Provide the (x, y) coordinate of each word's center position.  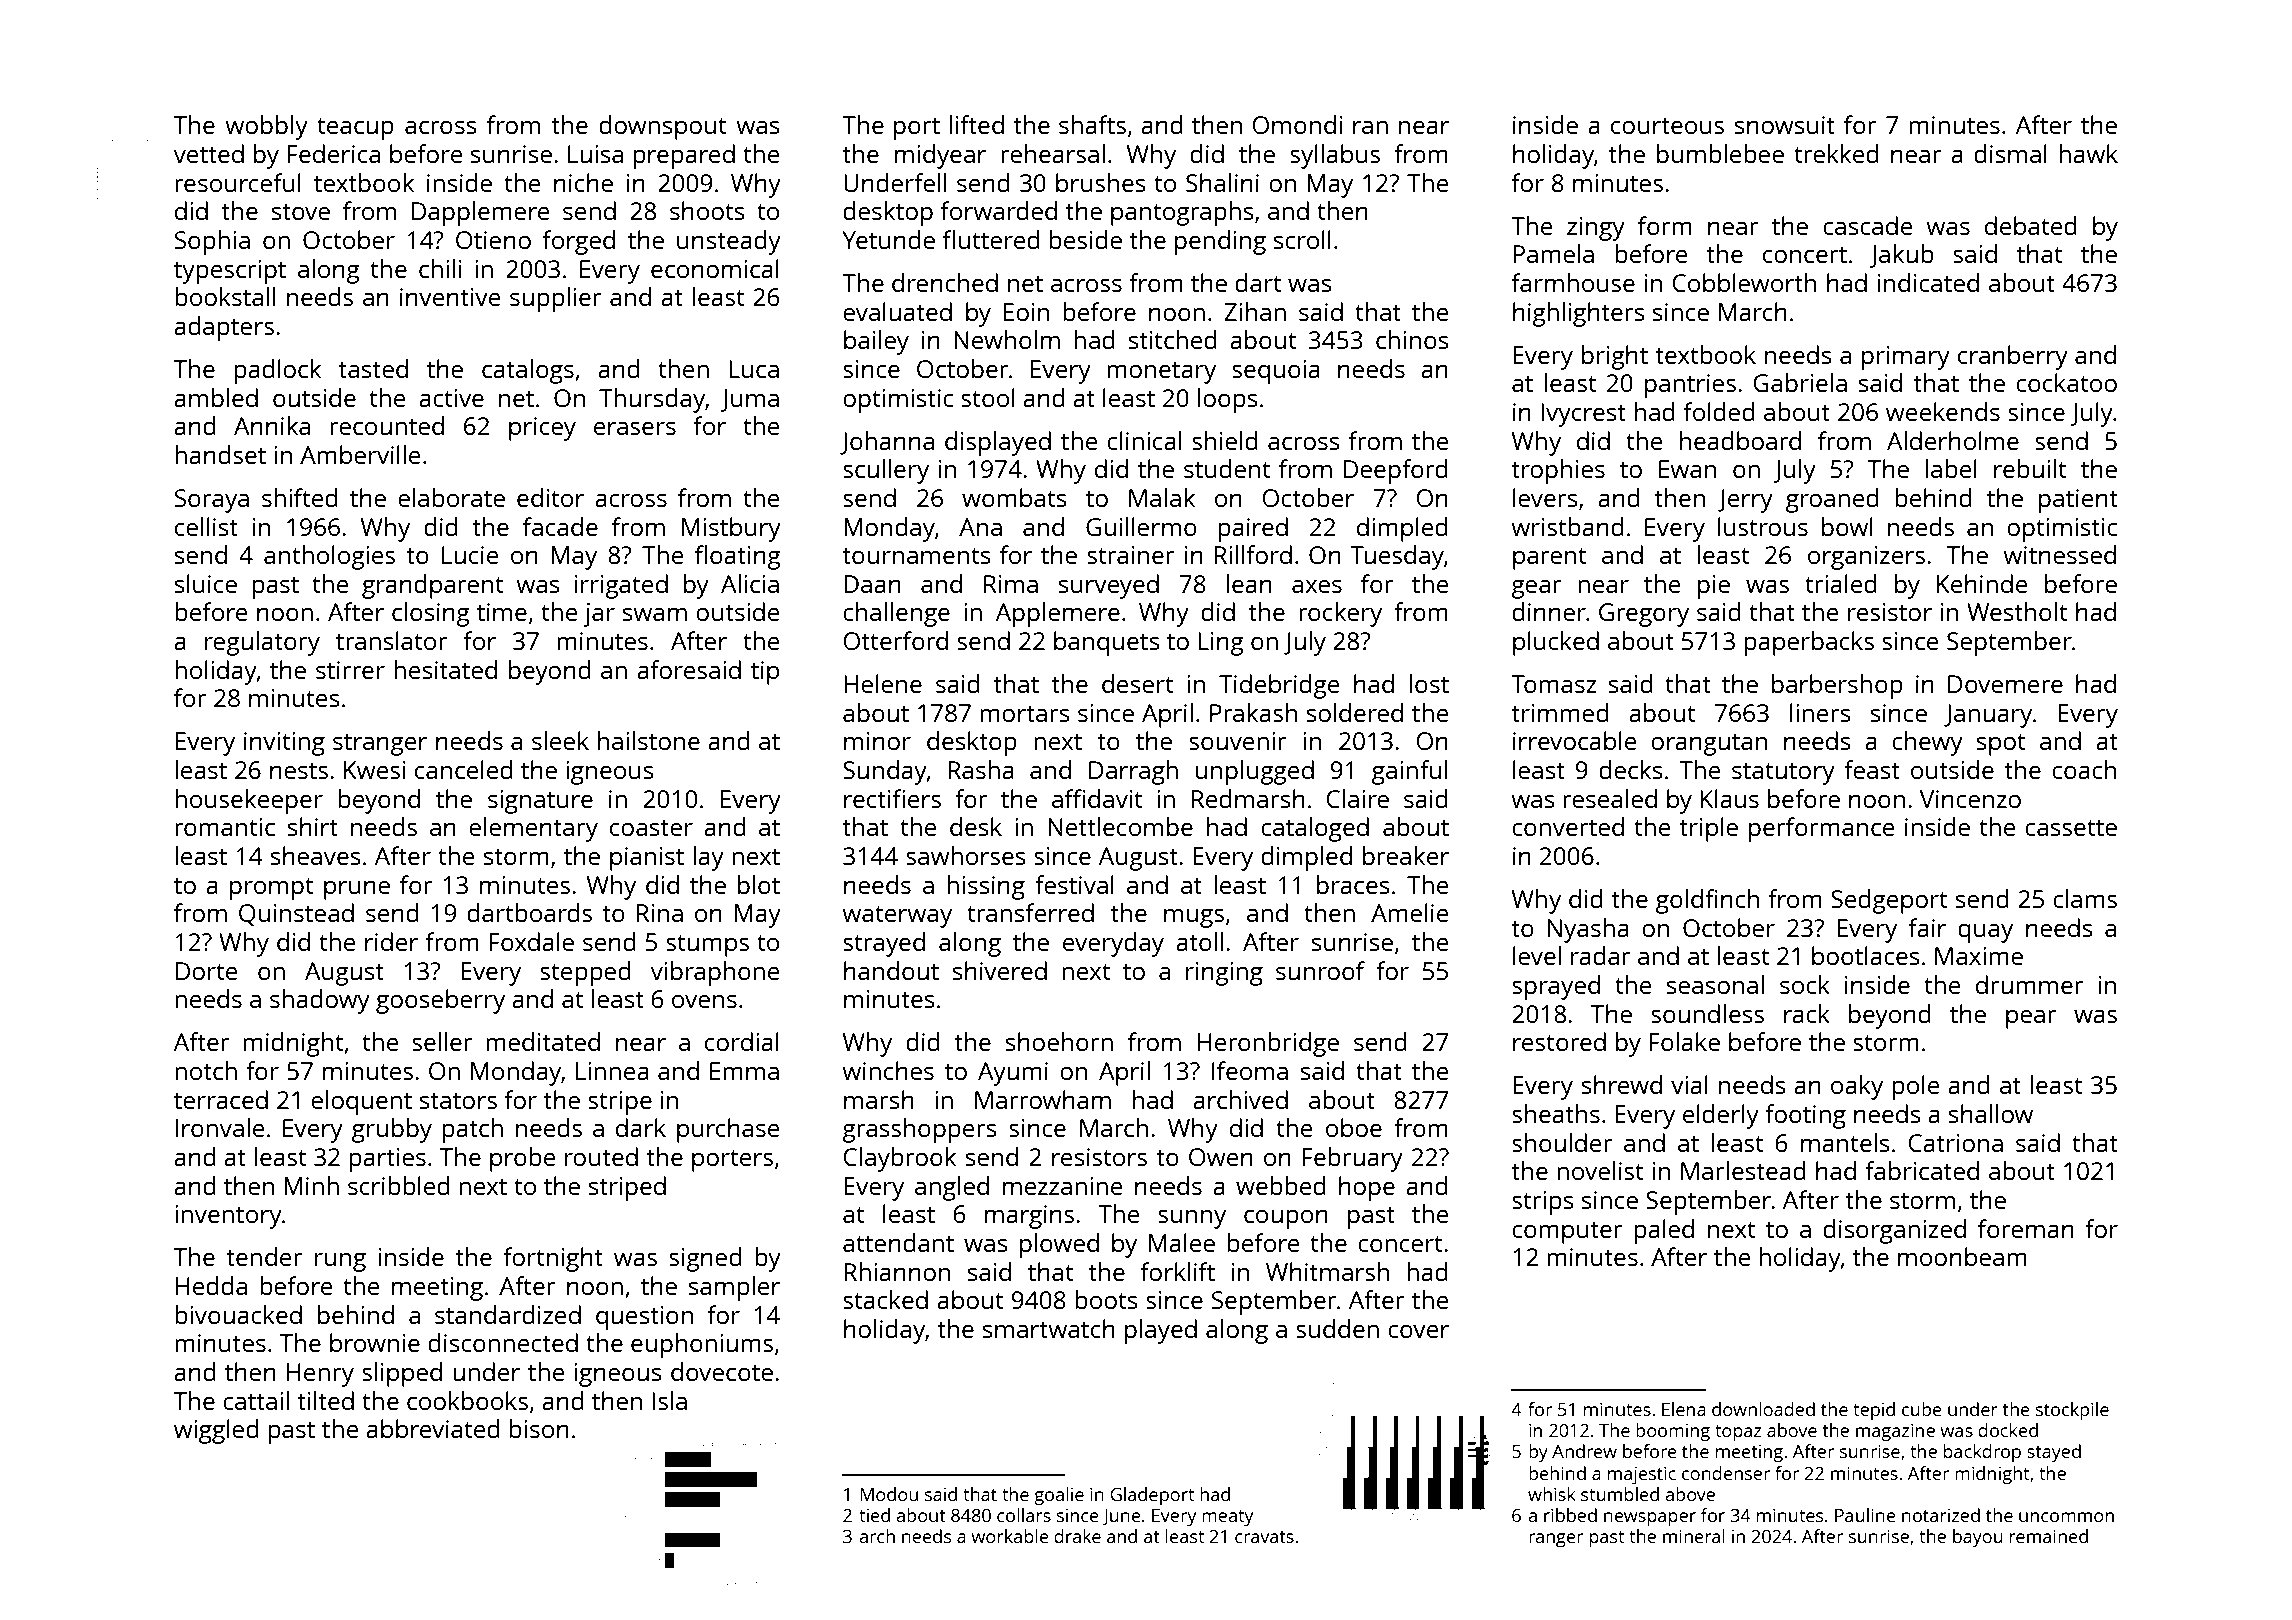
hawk (2088, 153)
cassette (2071, 827)
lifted (976, 124)
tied (874, 1515)
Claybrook (899, 1159)
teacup (355, 128)
